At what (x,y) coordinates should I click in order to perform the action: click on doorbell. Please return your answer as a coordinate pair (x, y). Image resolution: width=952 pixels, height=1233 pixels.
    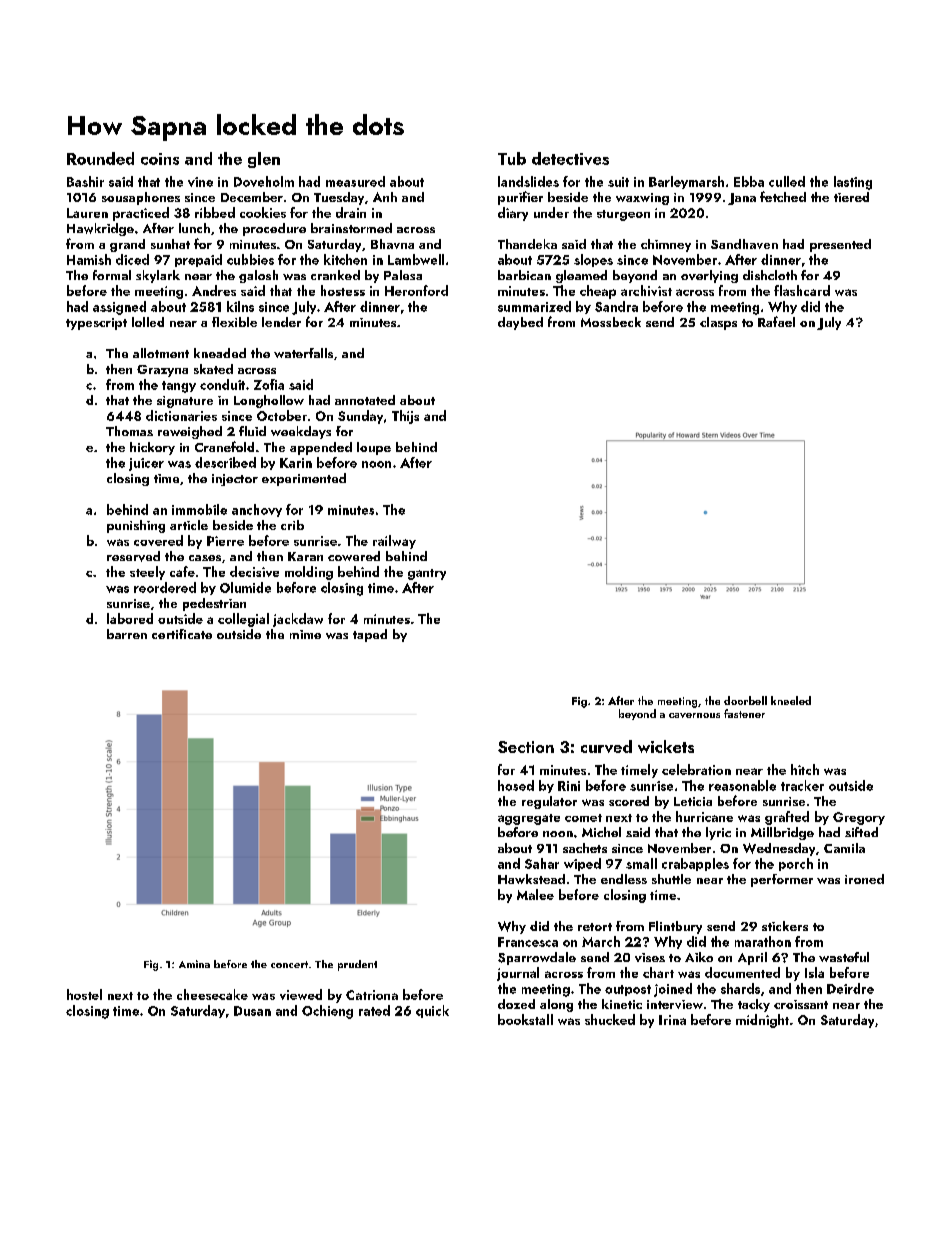
    Looking at the image, I should click on (745, 700).
